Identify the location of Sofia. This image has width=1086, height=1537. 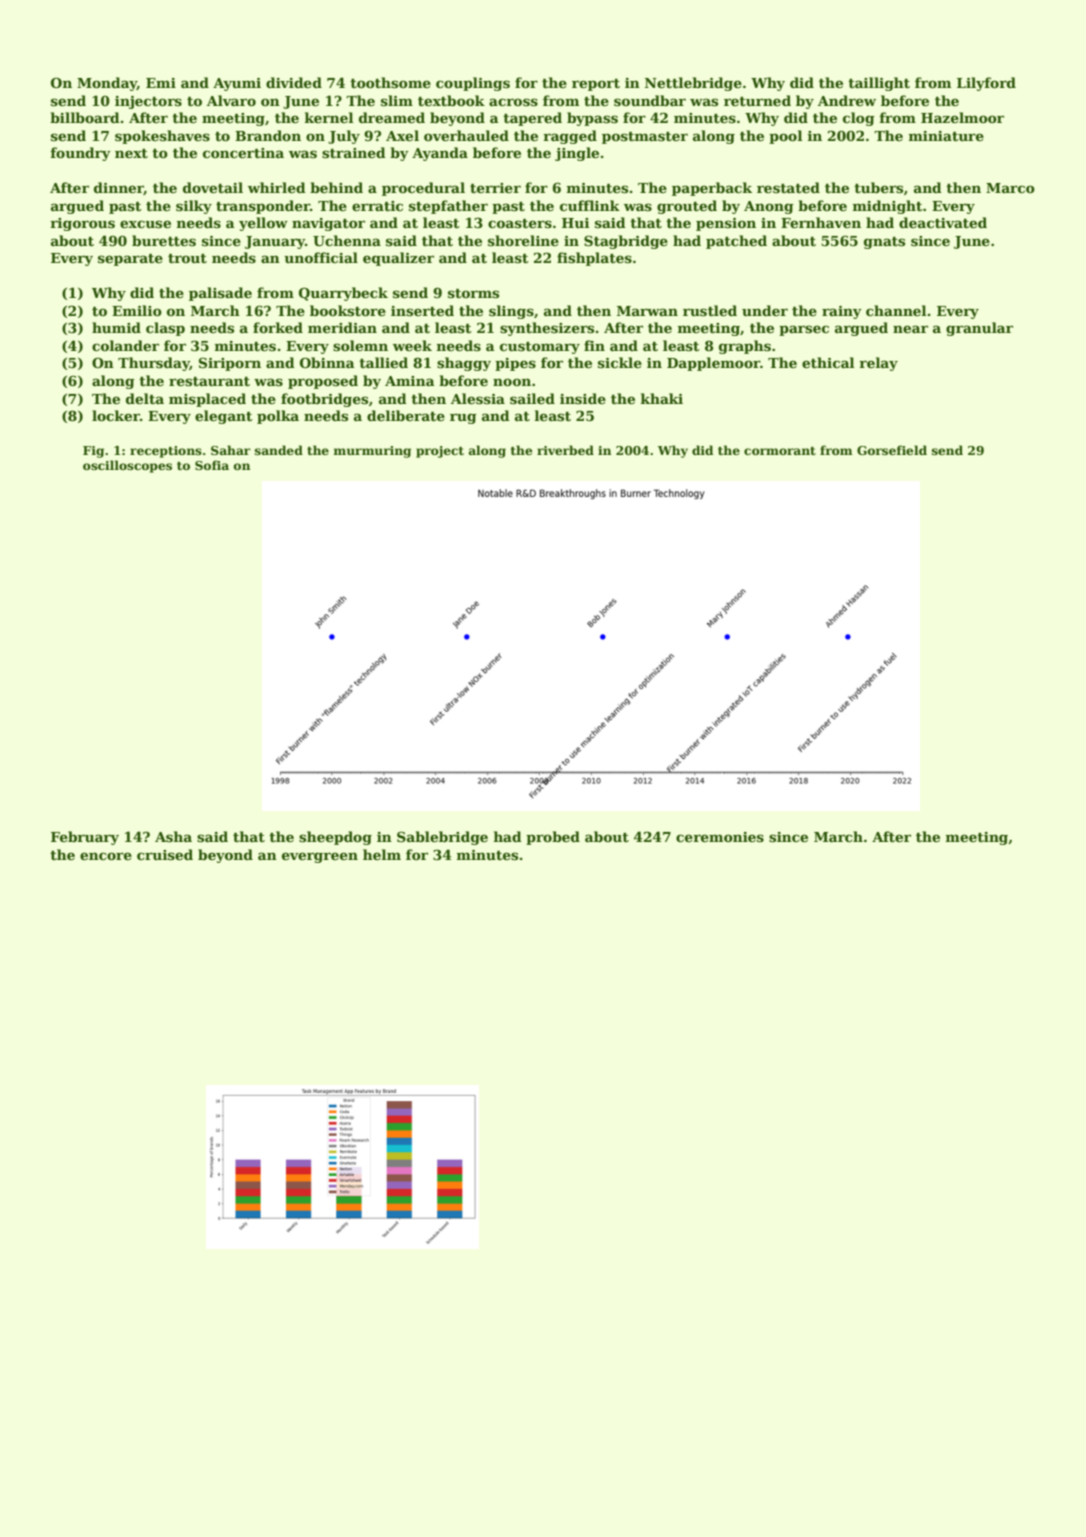
(212, 465).
